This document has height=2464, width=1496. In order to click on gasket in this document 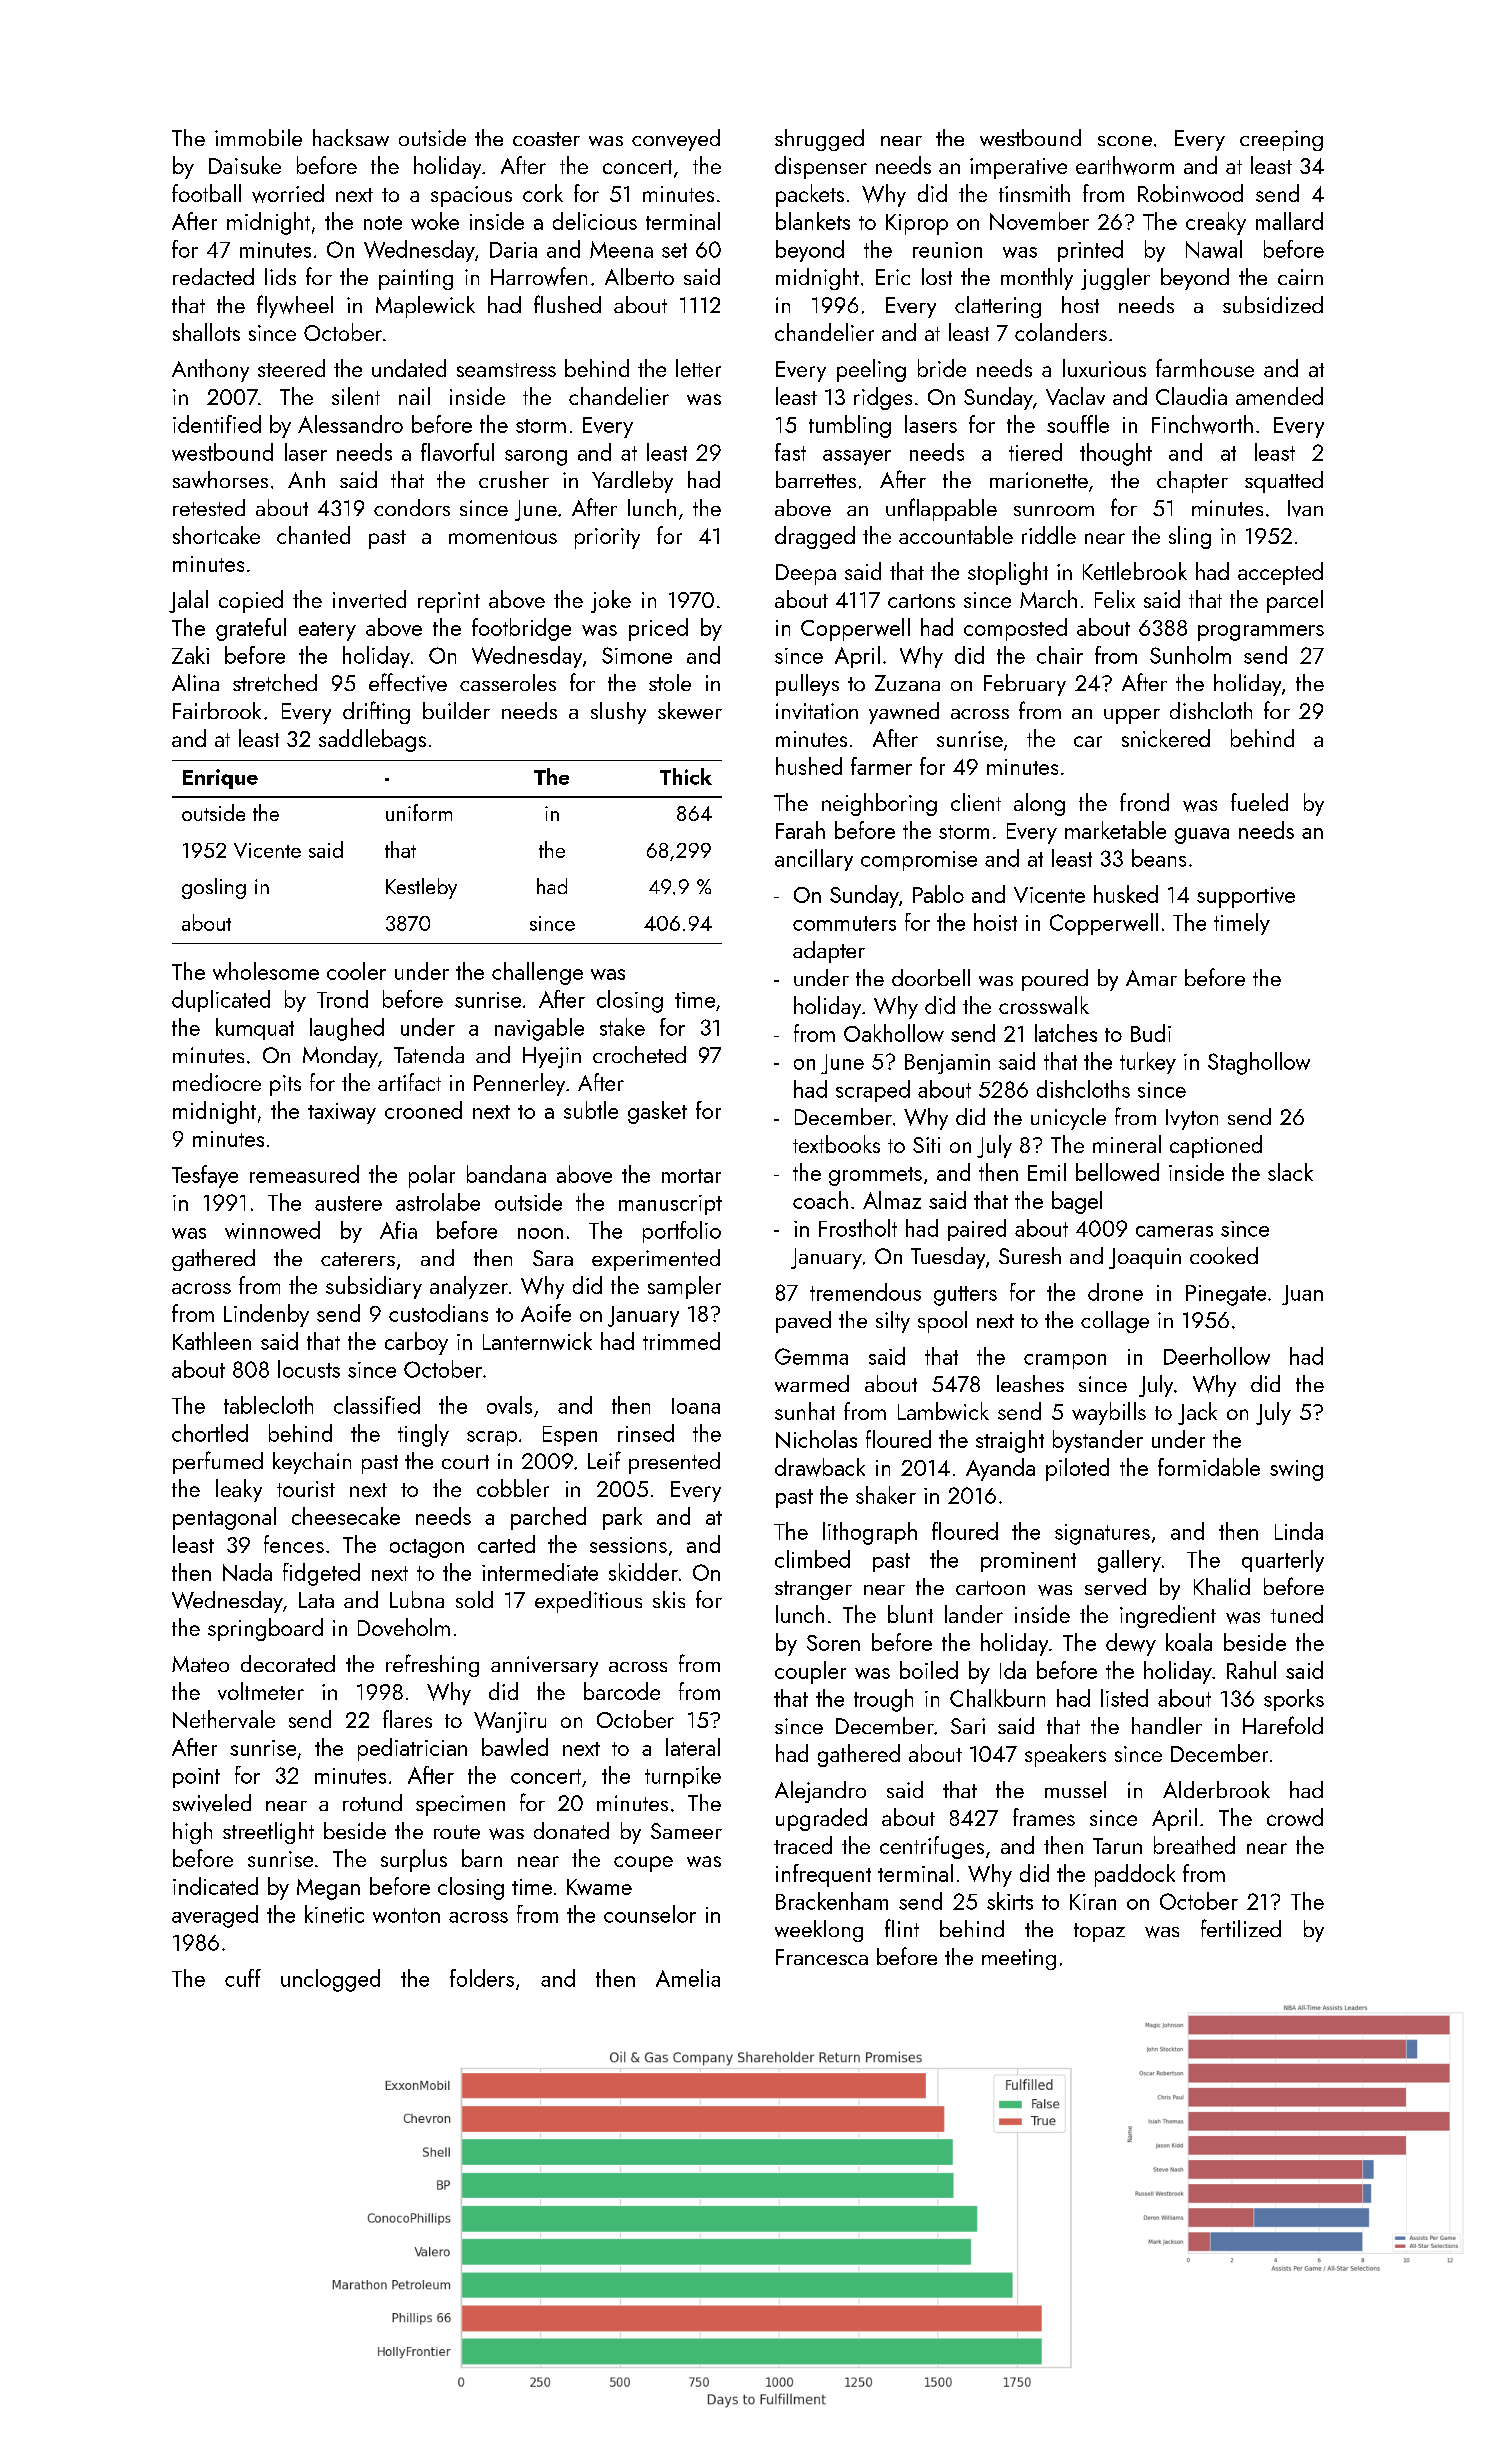, I will do `click(657, 1112)`.
